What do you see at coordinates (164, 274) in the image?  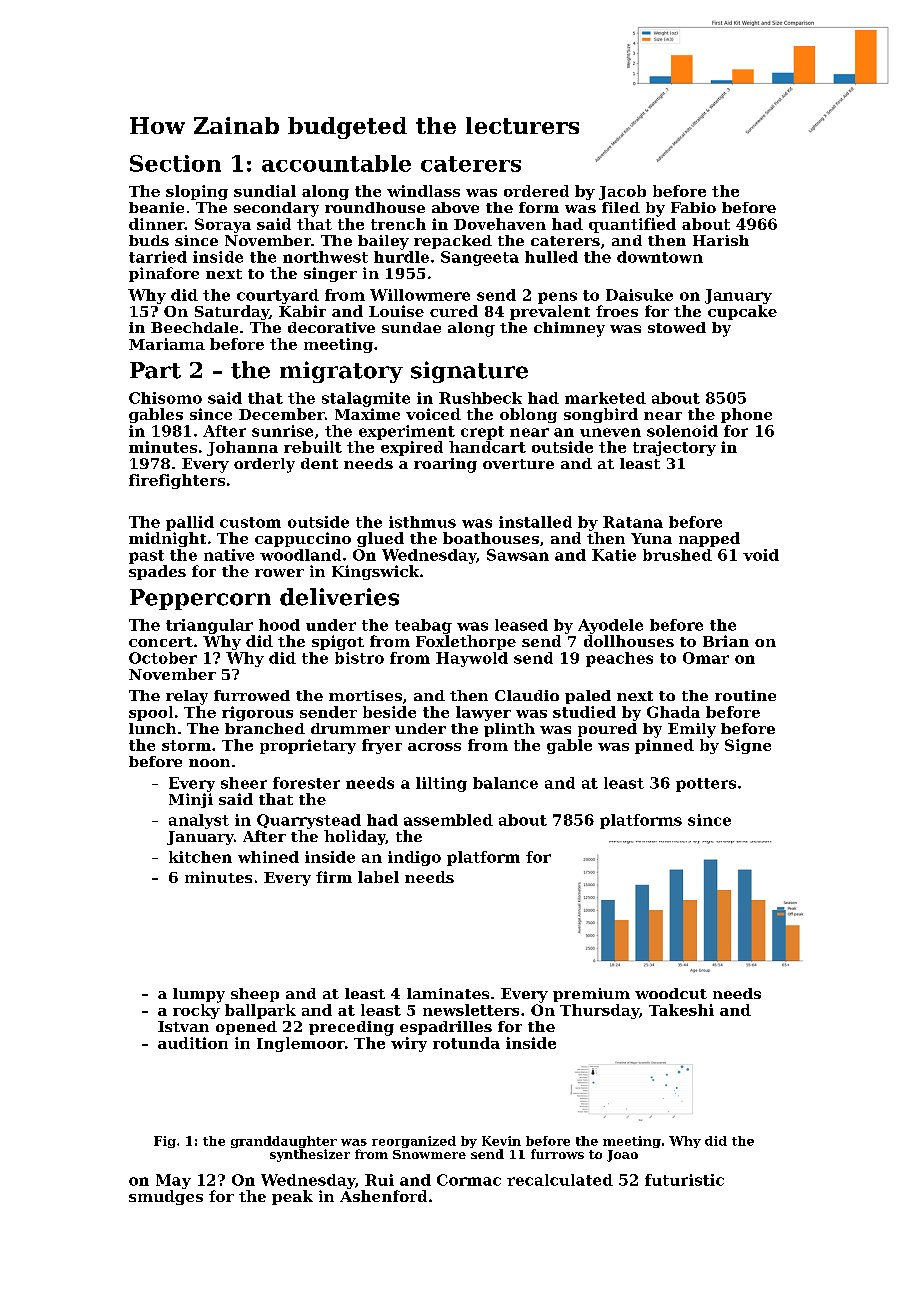 I see `pinafore` at bounding box center [164, 274].
